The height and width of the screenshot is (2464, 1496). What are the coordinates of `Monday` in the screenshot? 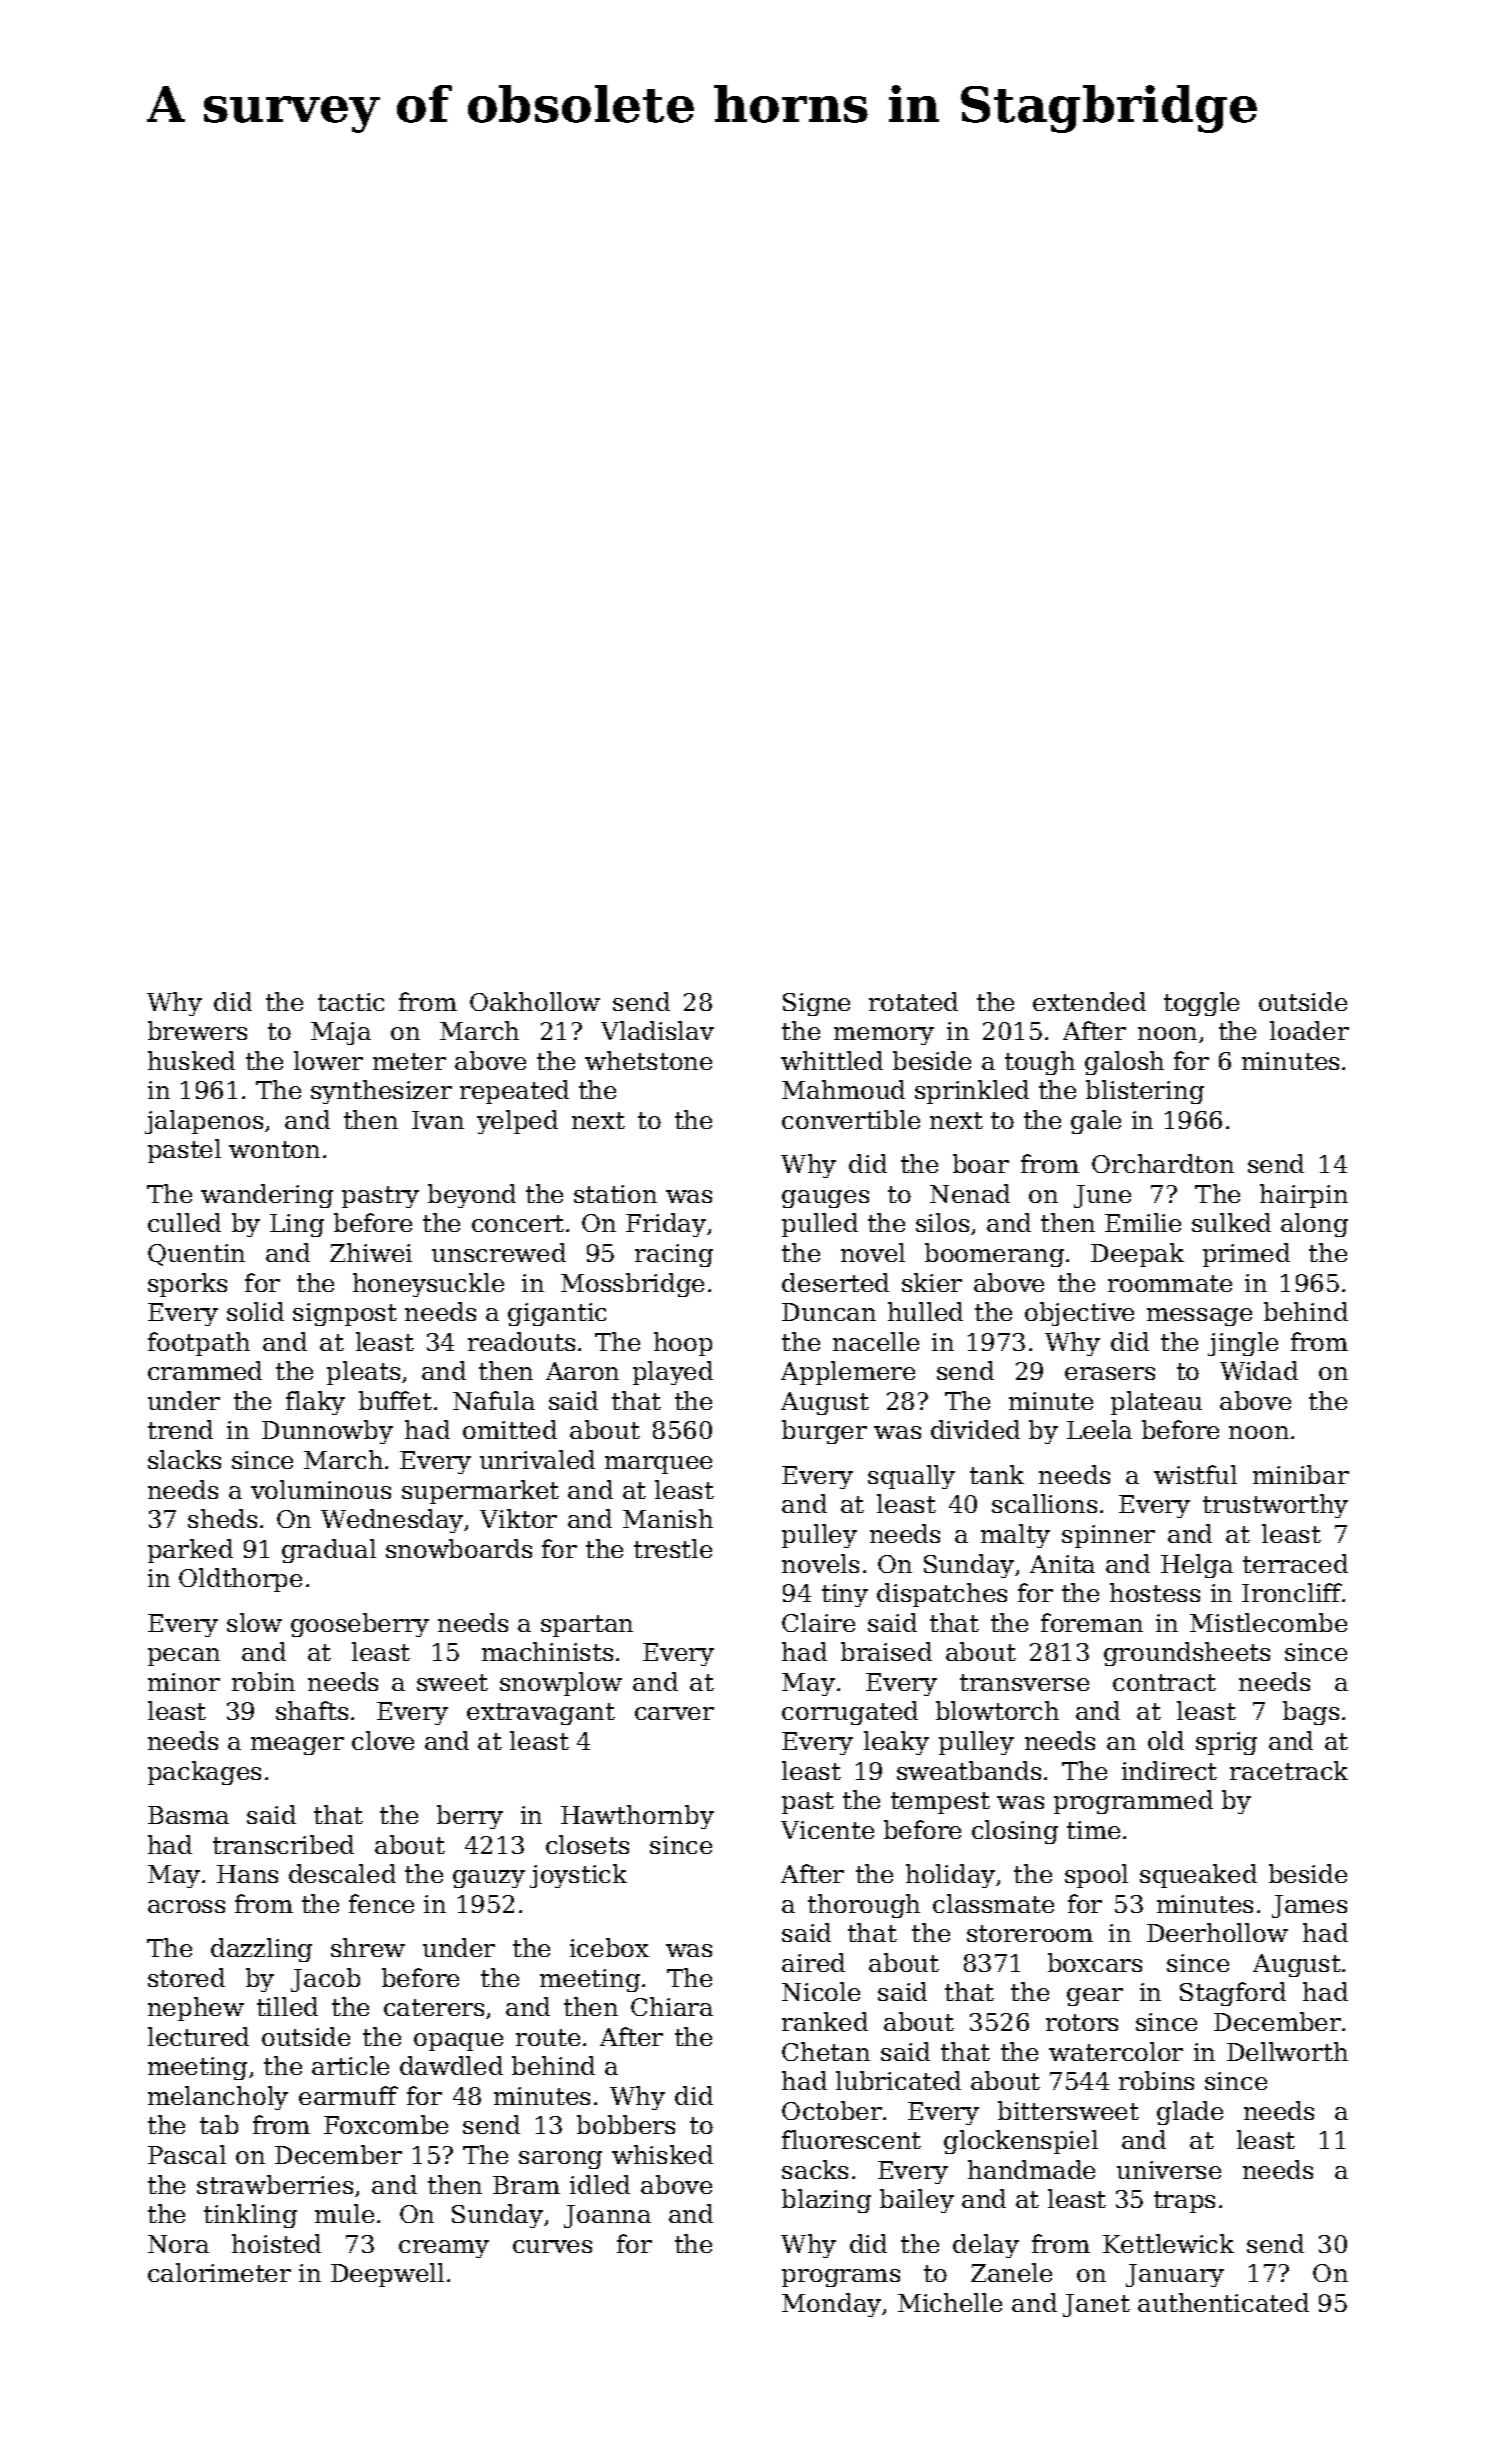 It's located at (831, 2305).
